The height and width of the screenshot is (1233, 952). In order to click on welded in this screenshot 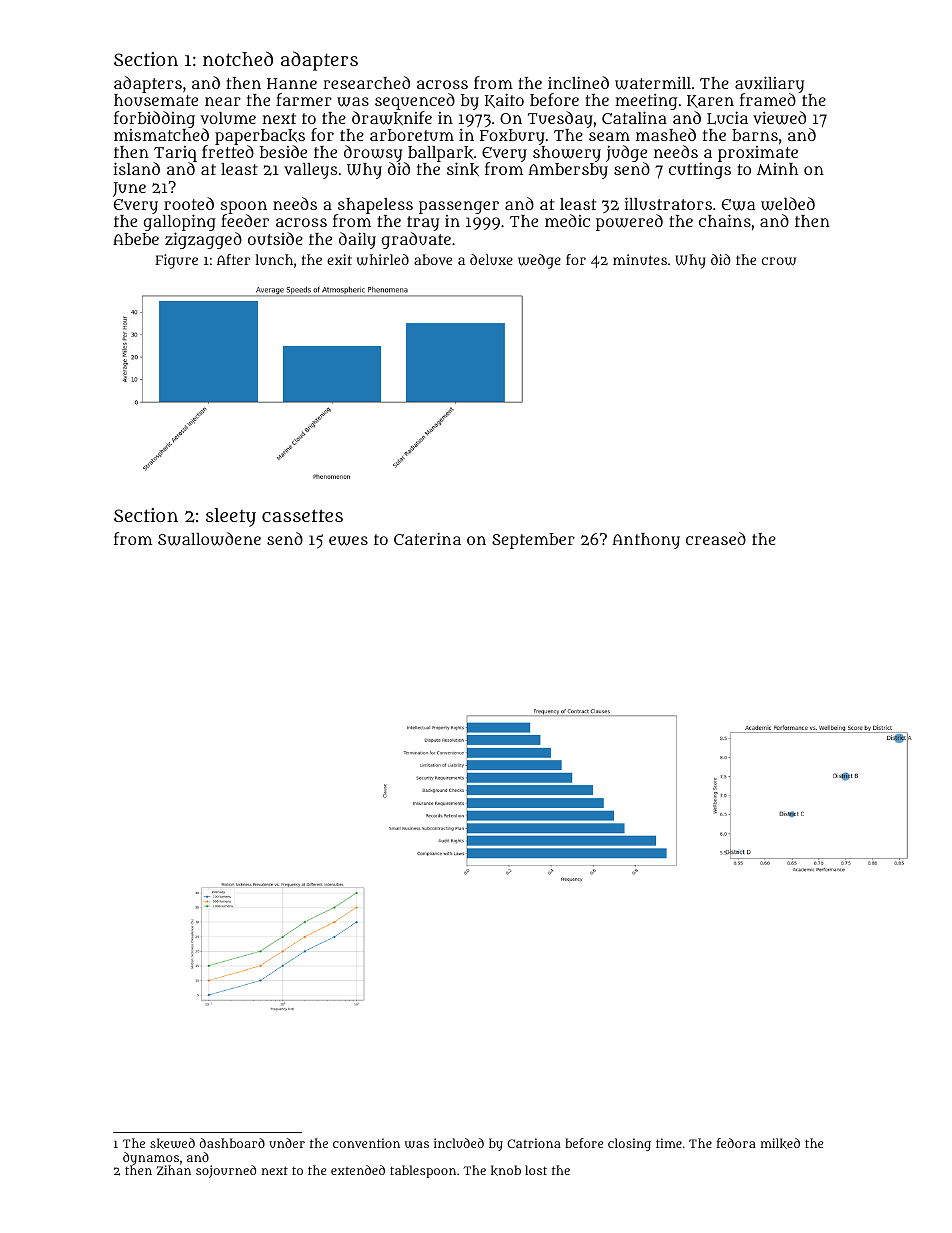, I will do `click(788, 204)`.
